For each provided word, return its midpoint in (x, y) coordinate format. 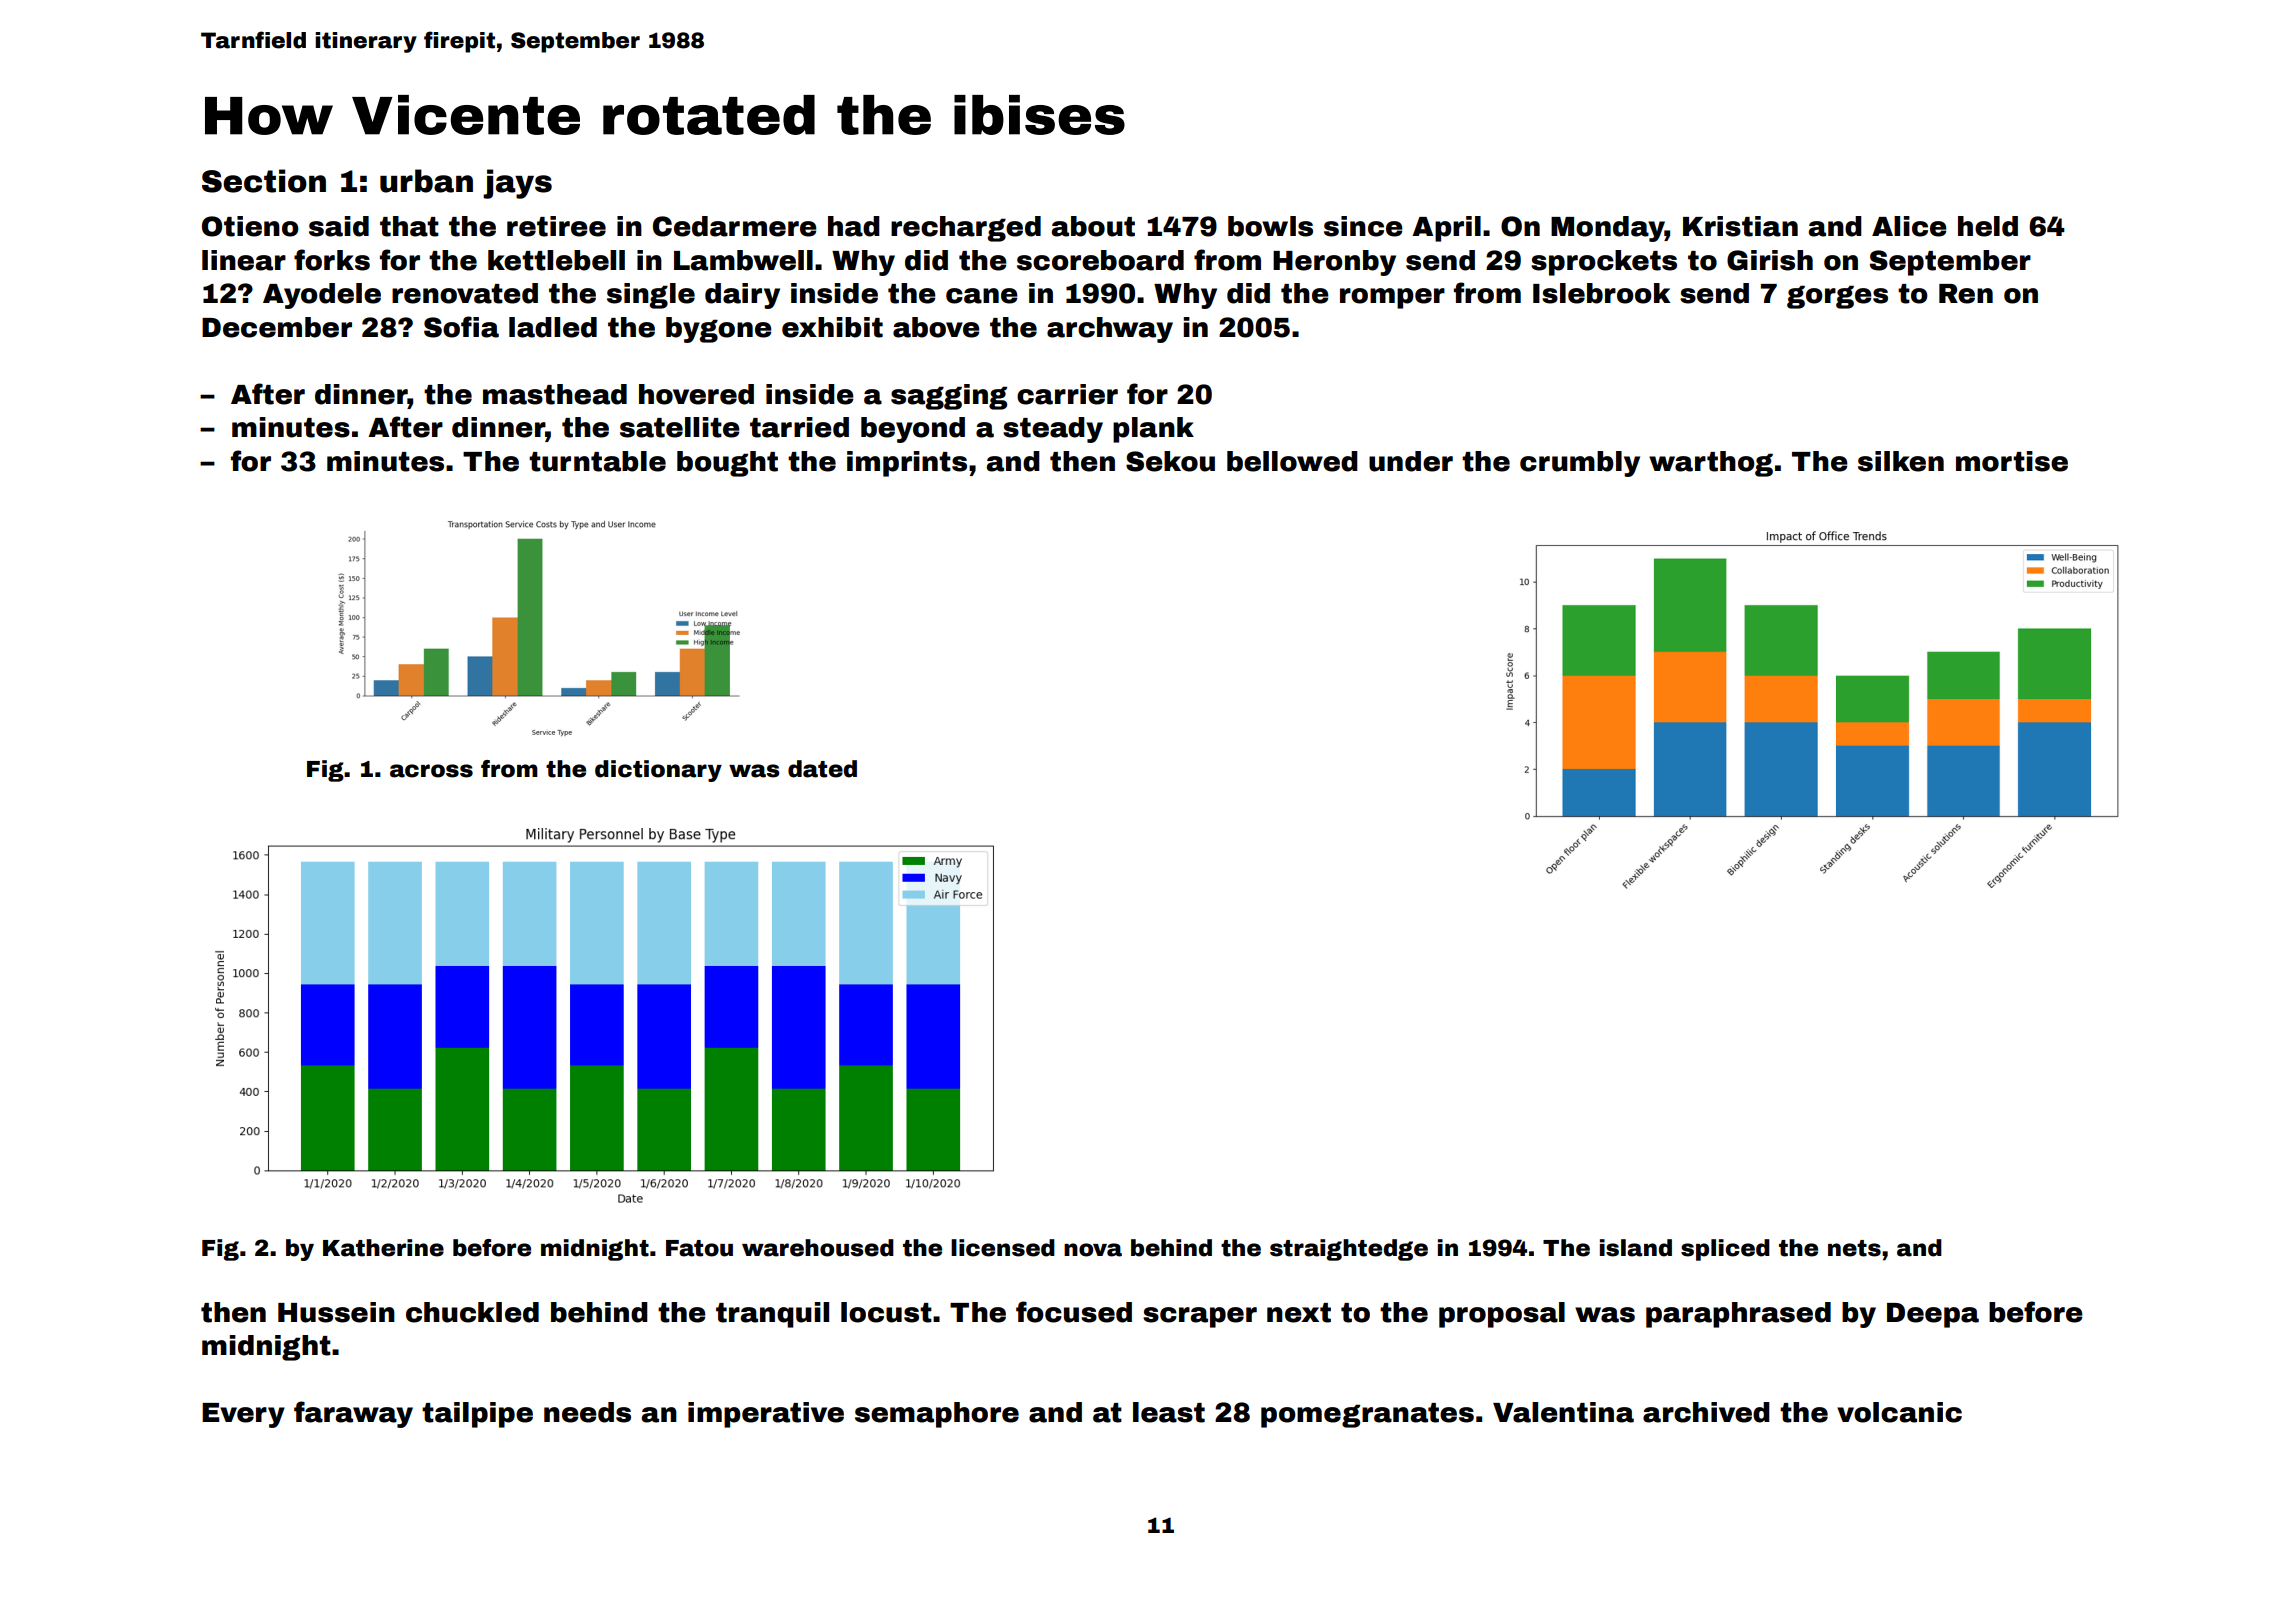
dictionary (658, 771)
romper (1392, 298)
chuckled (472, 1312)
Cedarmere (735, 226)
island (1636, 1248)
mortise (2012, 461)
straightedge (1349, 1250)
